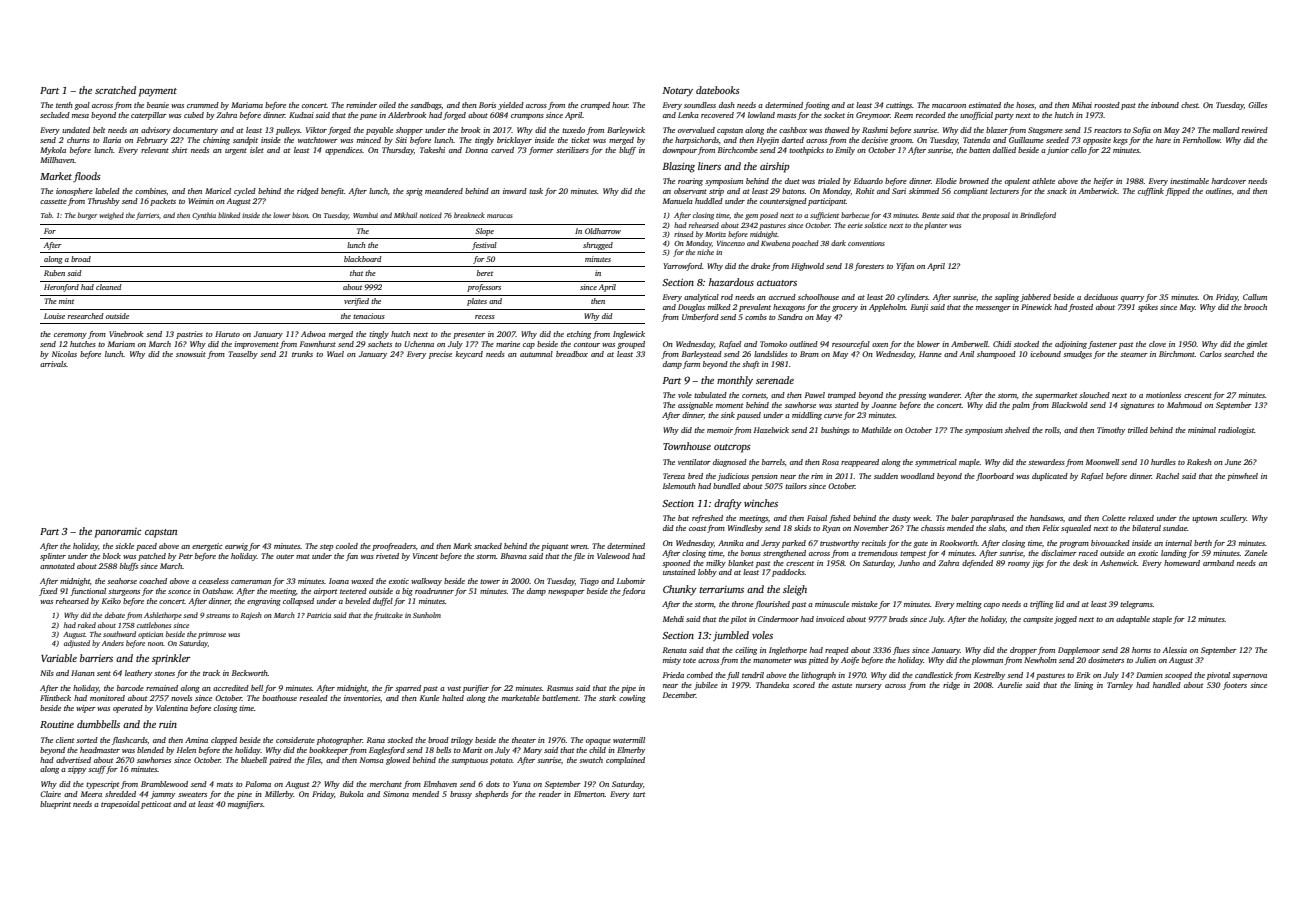  What do you see at coordinates (57, 566) in the image?
I see `annotated` at bounding box center [57, 566].
